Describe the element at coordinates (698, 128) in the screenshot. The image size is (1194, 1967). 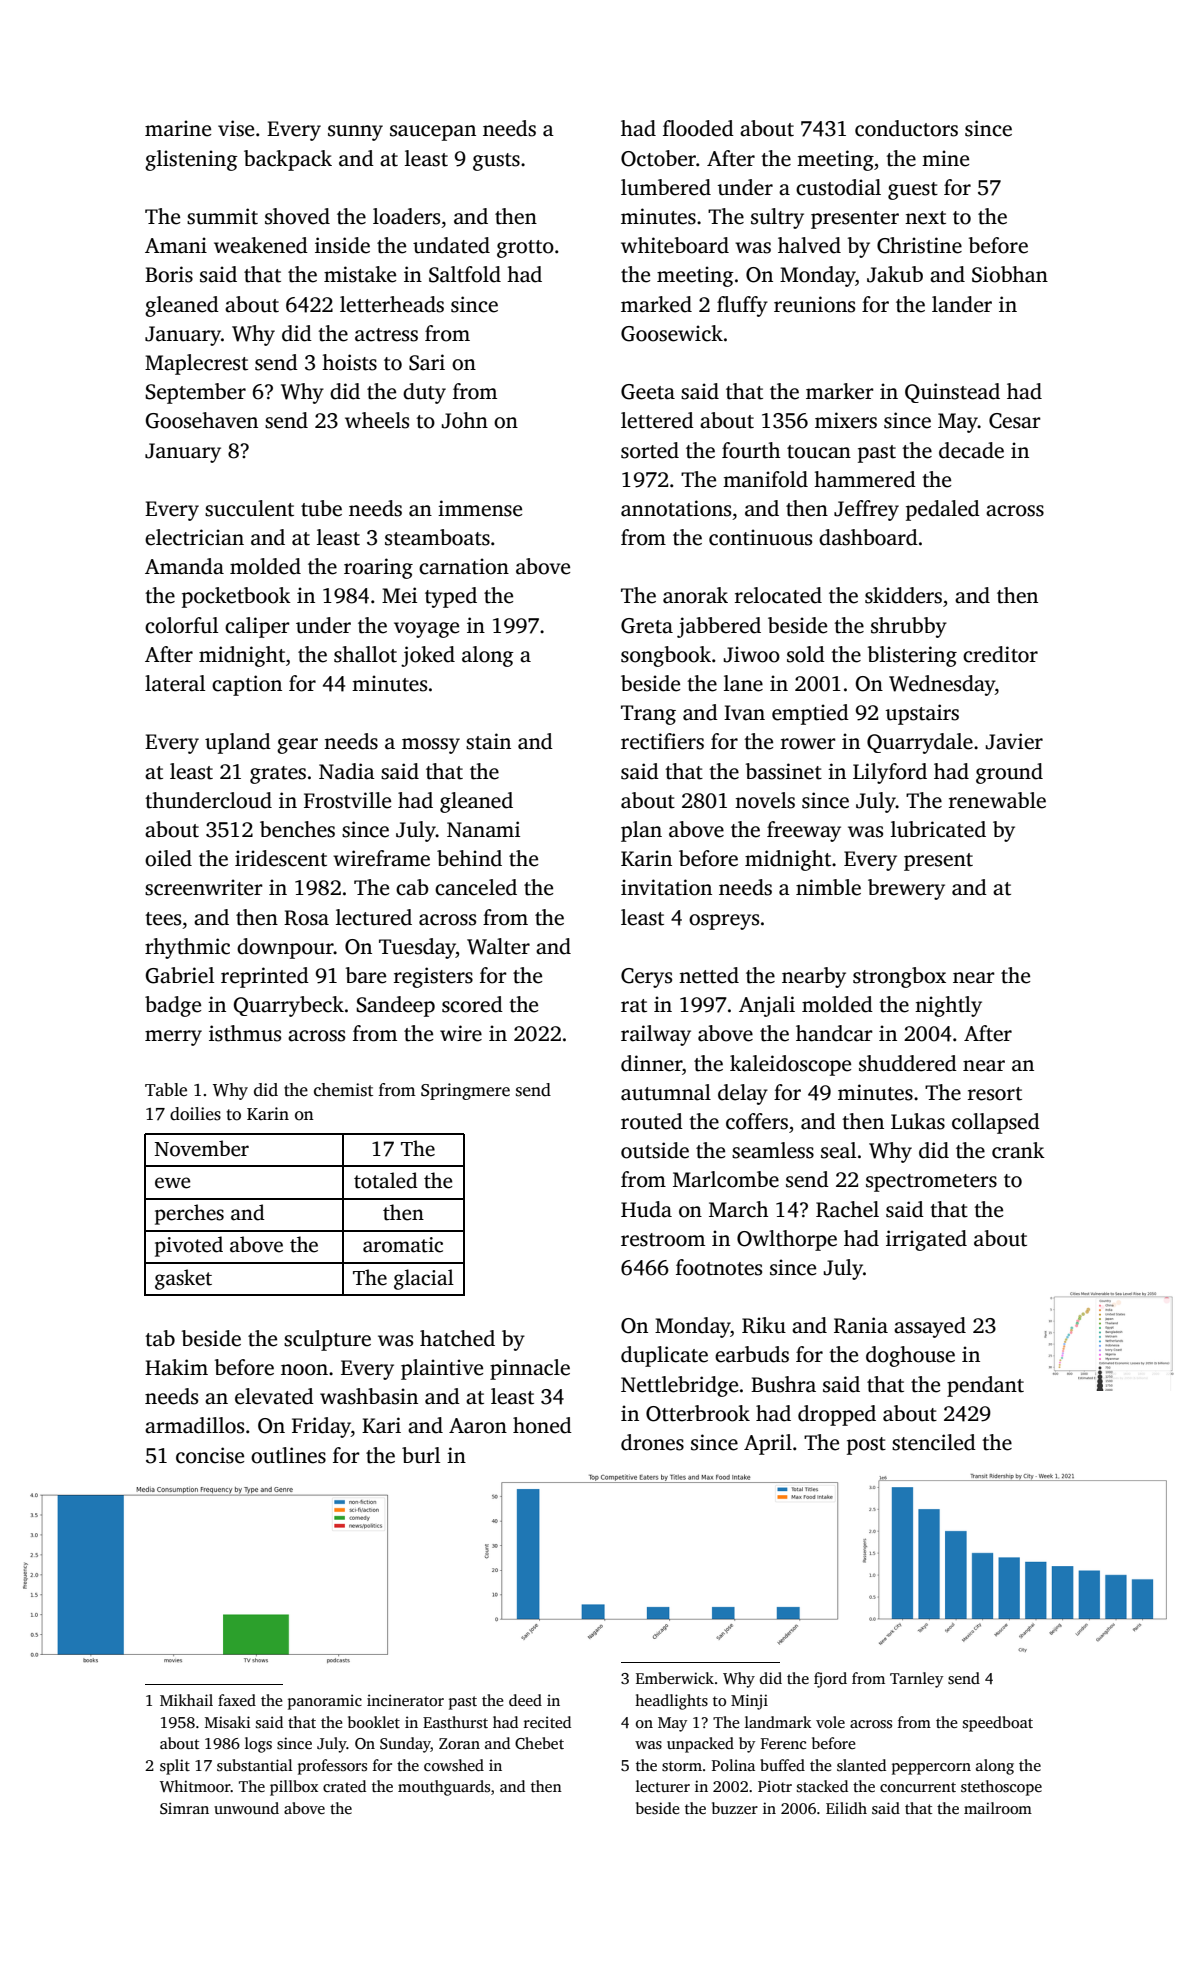
I see `flooded` at that location.
